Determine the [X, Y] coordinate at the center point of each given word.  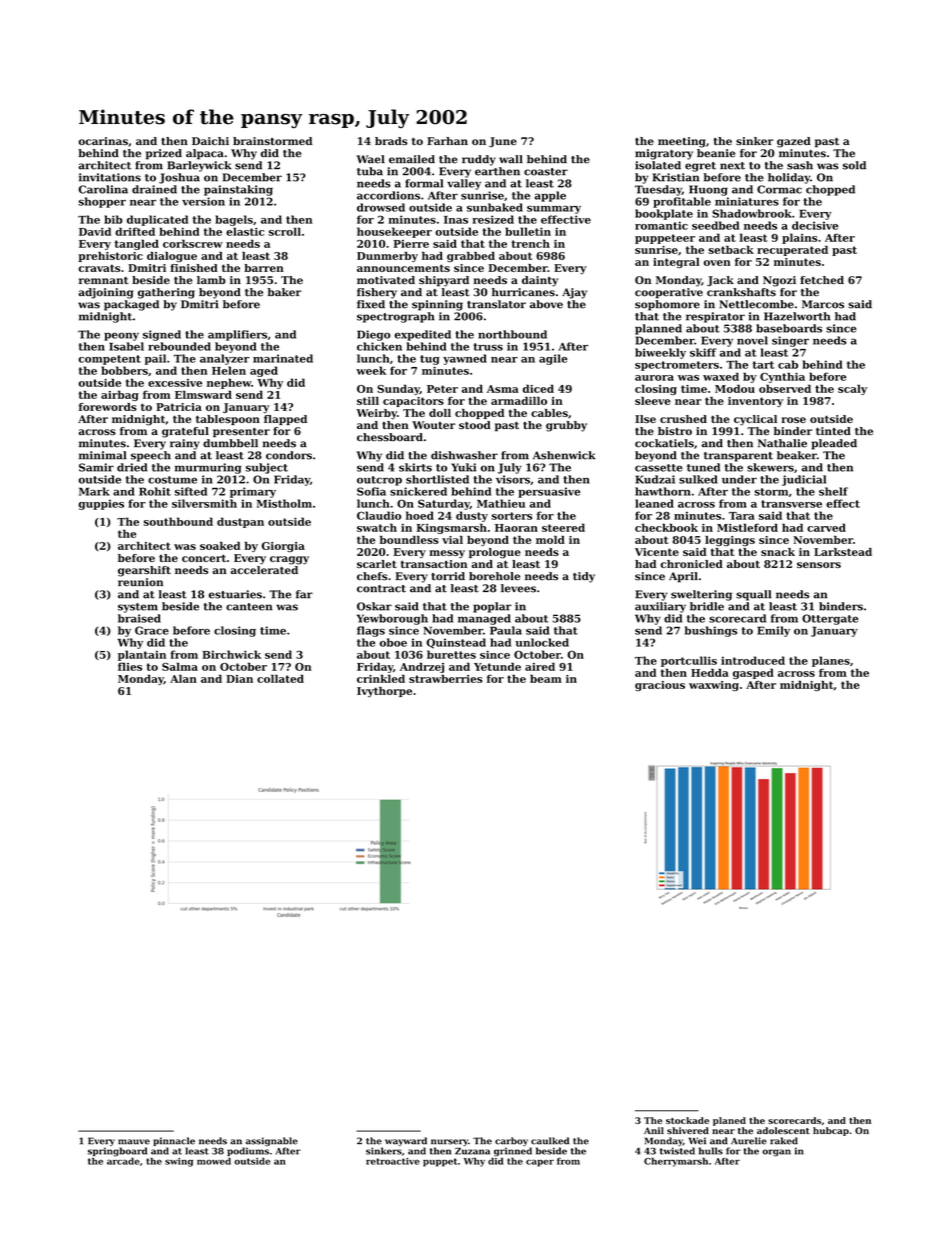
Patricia [179, 407]
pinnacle [174, 1141]
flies [130, 666]
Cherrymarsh [676, 1162]
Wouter [433, 425]
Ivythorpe [384, 692]
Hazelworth [797, 316]
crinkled [381, 678]
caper [540, 1163]
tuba [370, 171]
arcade [123, 1161]
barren [264, 268]
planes [831, 661]
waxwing [714, 686]
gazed [794, 142]
